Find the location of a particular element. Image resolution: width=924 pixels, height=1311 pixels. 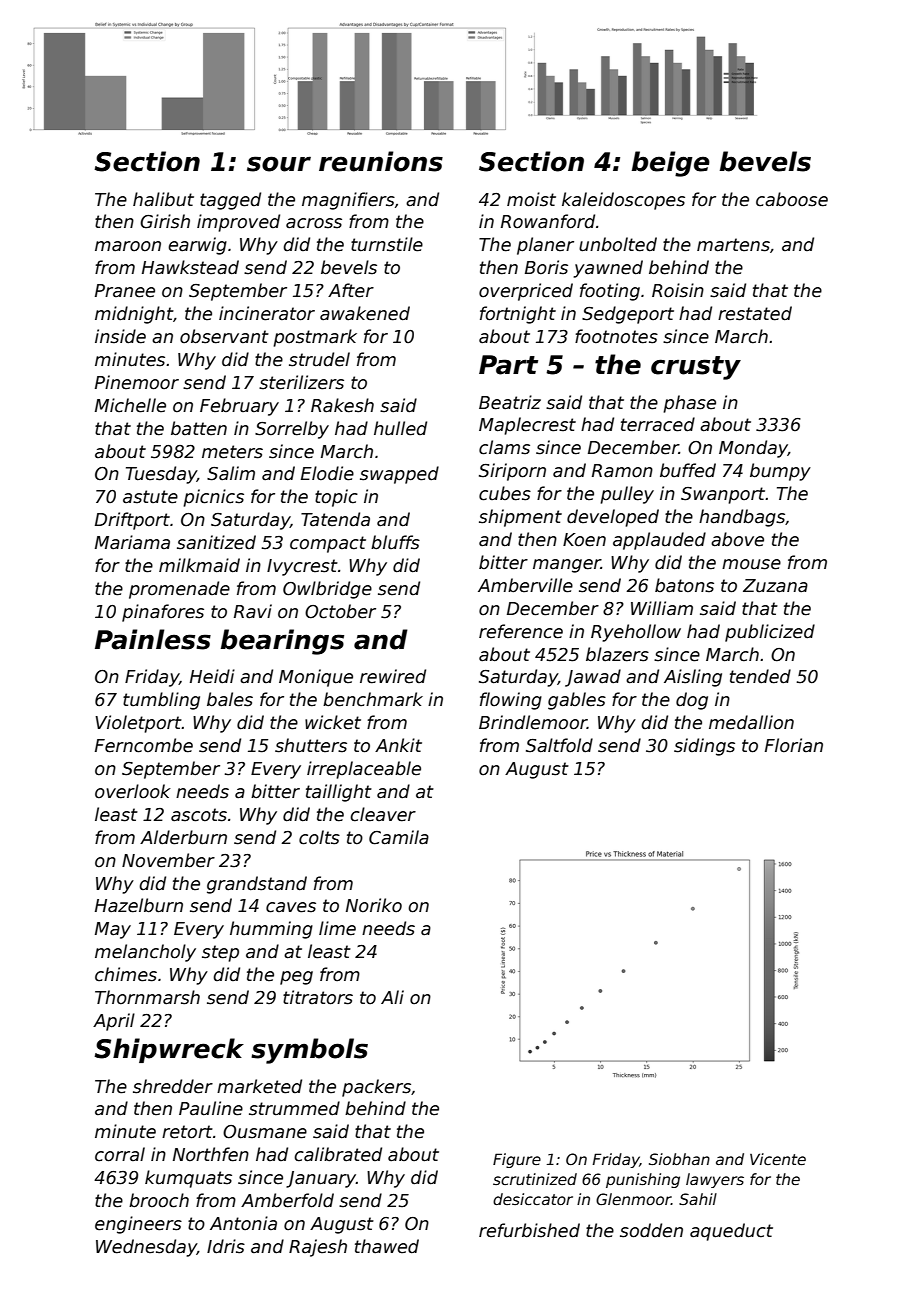

Beatriz is located at coordinates (510, 402).
